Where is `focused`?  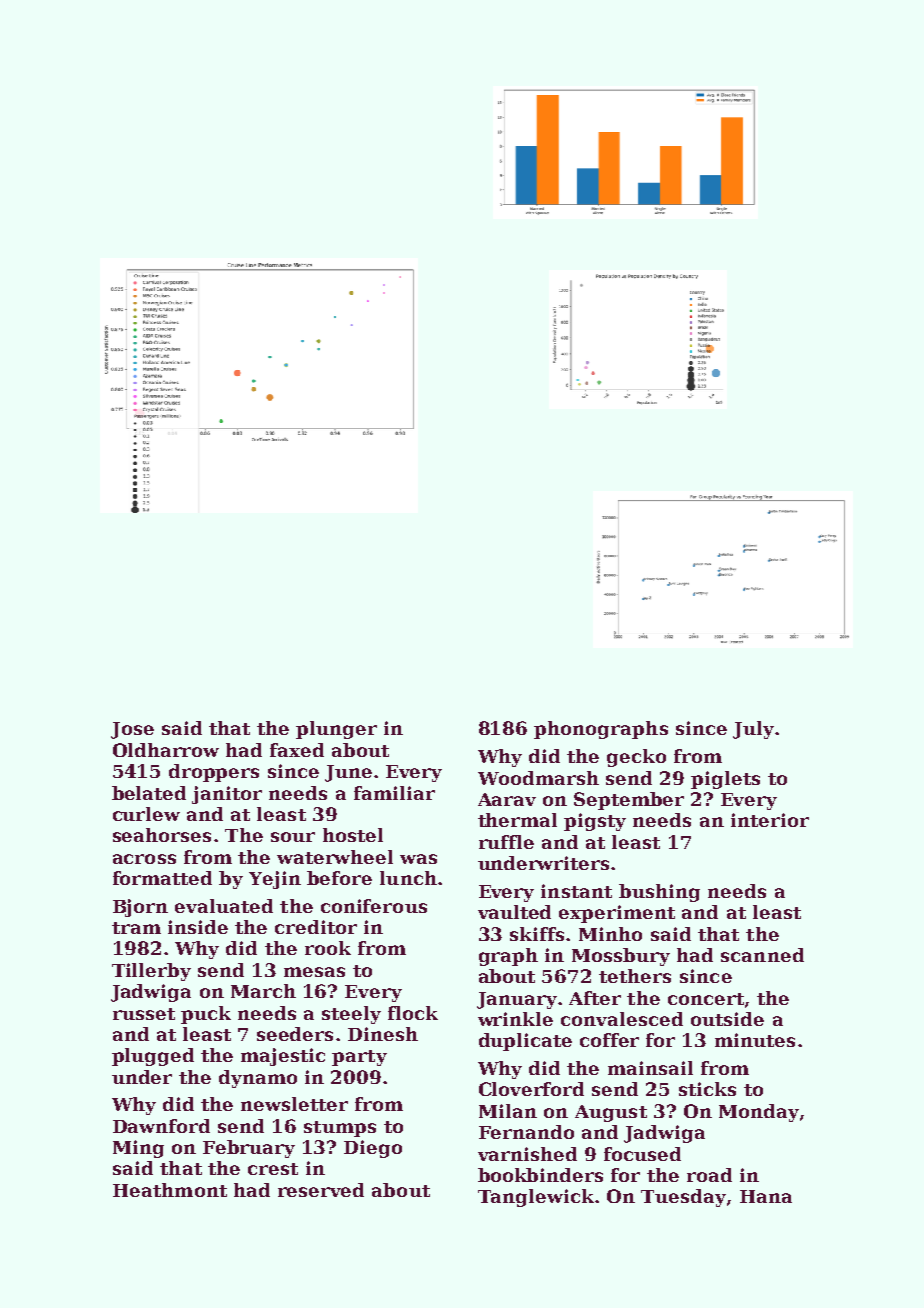 focused is located at coordinates (642, 1154).
